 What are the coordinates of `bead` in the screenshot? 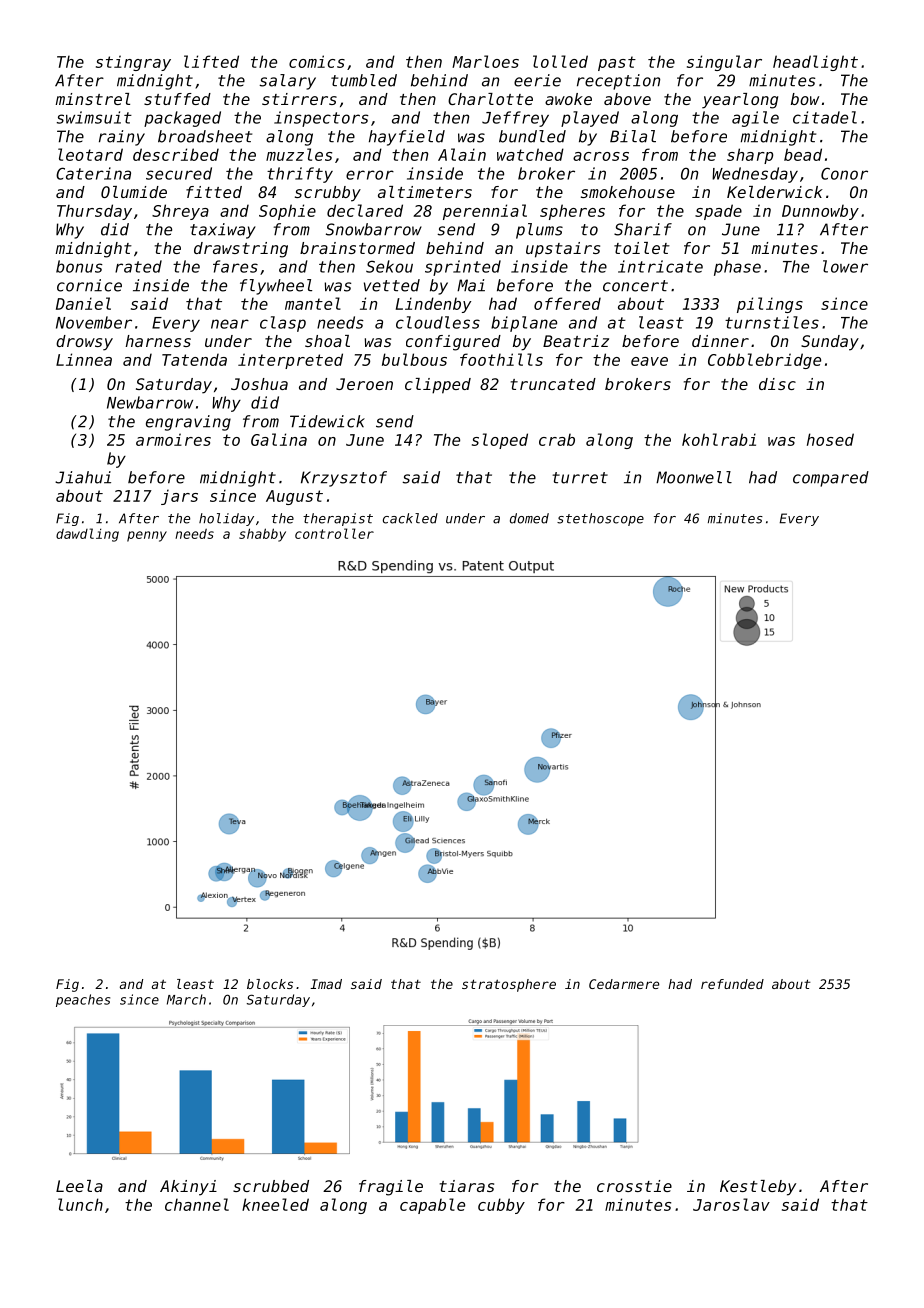 It's located at (803, 154).
